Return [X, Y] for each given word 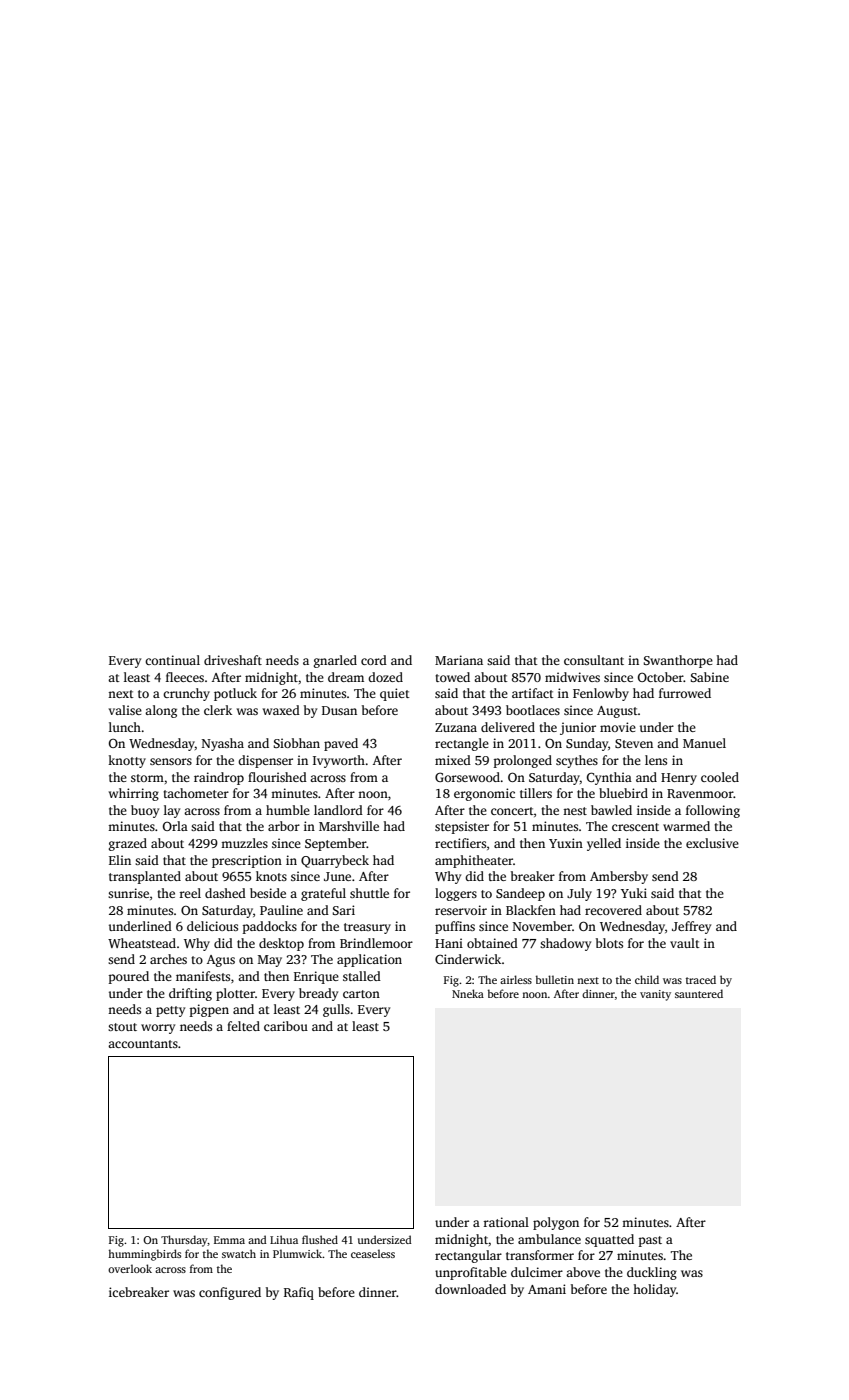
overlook [130, 1268]
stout [122, 1027]
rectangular [468, 1256]
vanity [655, 995]
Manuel [704, 743]
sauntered [699, 993]
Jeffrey [691, 927]
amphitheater [474, 861]
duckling [652, 1273]
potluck [235, 694]
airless [516, 979]
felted [243, 1026]
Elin [120, 860]
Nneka [468, 993]
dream [346, 677]
